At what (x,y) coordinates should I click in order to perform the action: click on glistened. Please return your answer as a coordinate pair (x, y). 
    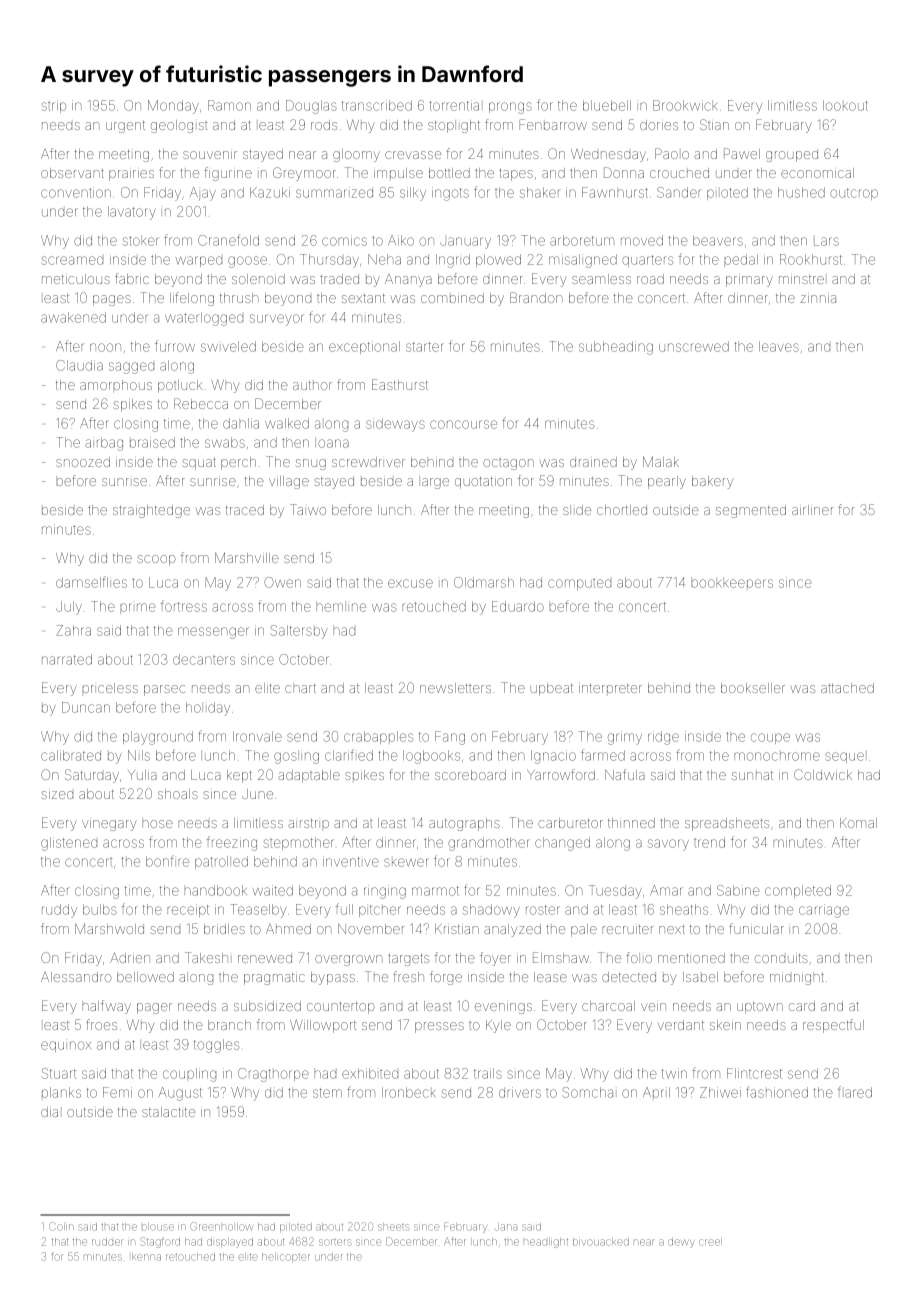
    Looking at the image, I should click on (69, 844).
